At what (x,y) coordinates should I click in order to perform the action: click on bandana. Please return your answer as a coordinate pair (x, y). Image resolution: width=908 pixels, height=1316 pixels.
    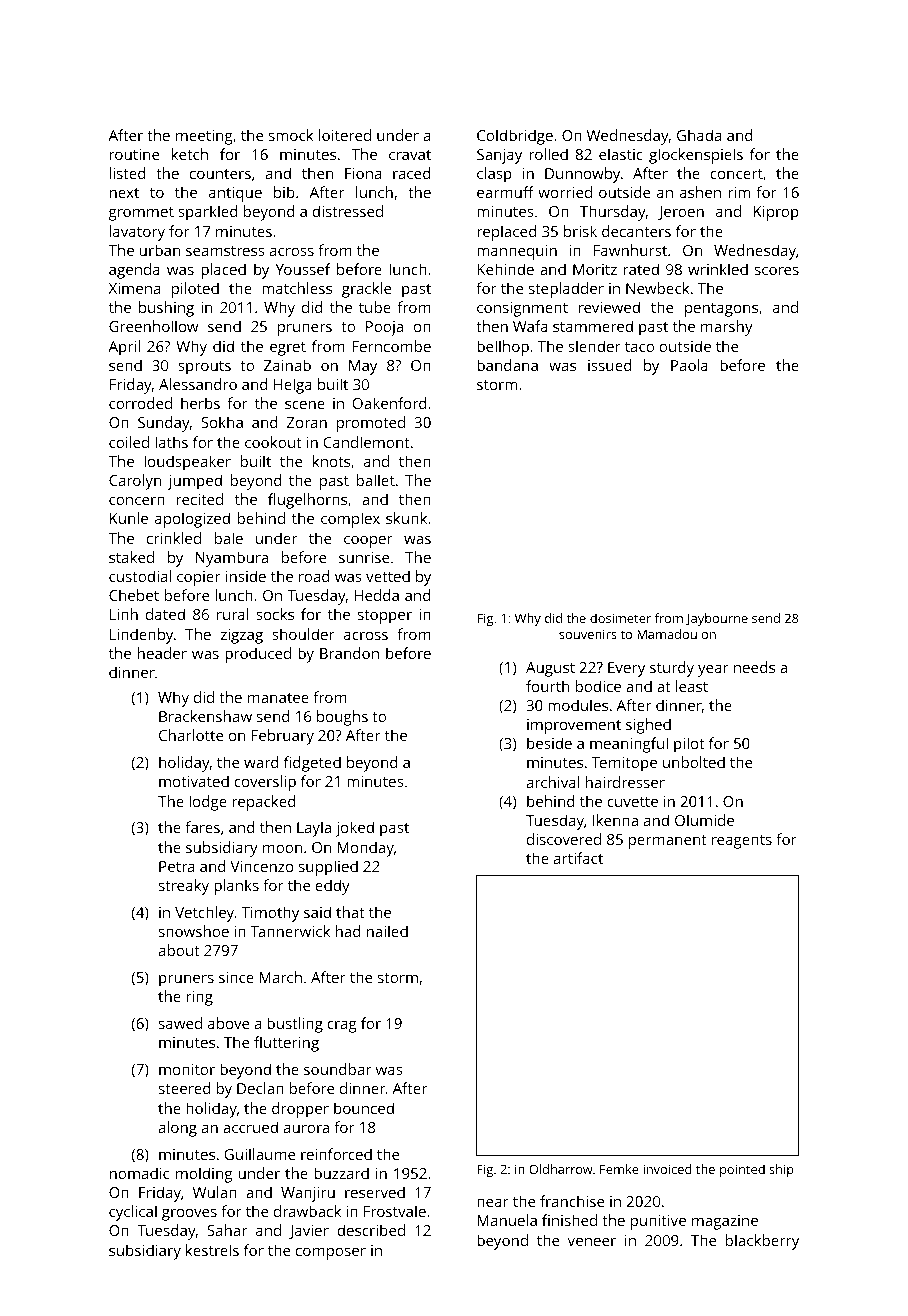
    Looking at the image, I should click on (507, 365).
